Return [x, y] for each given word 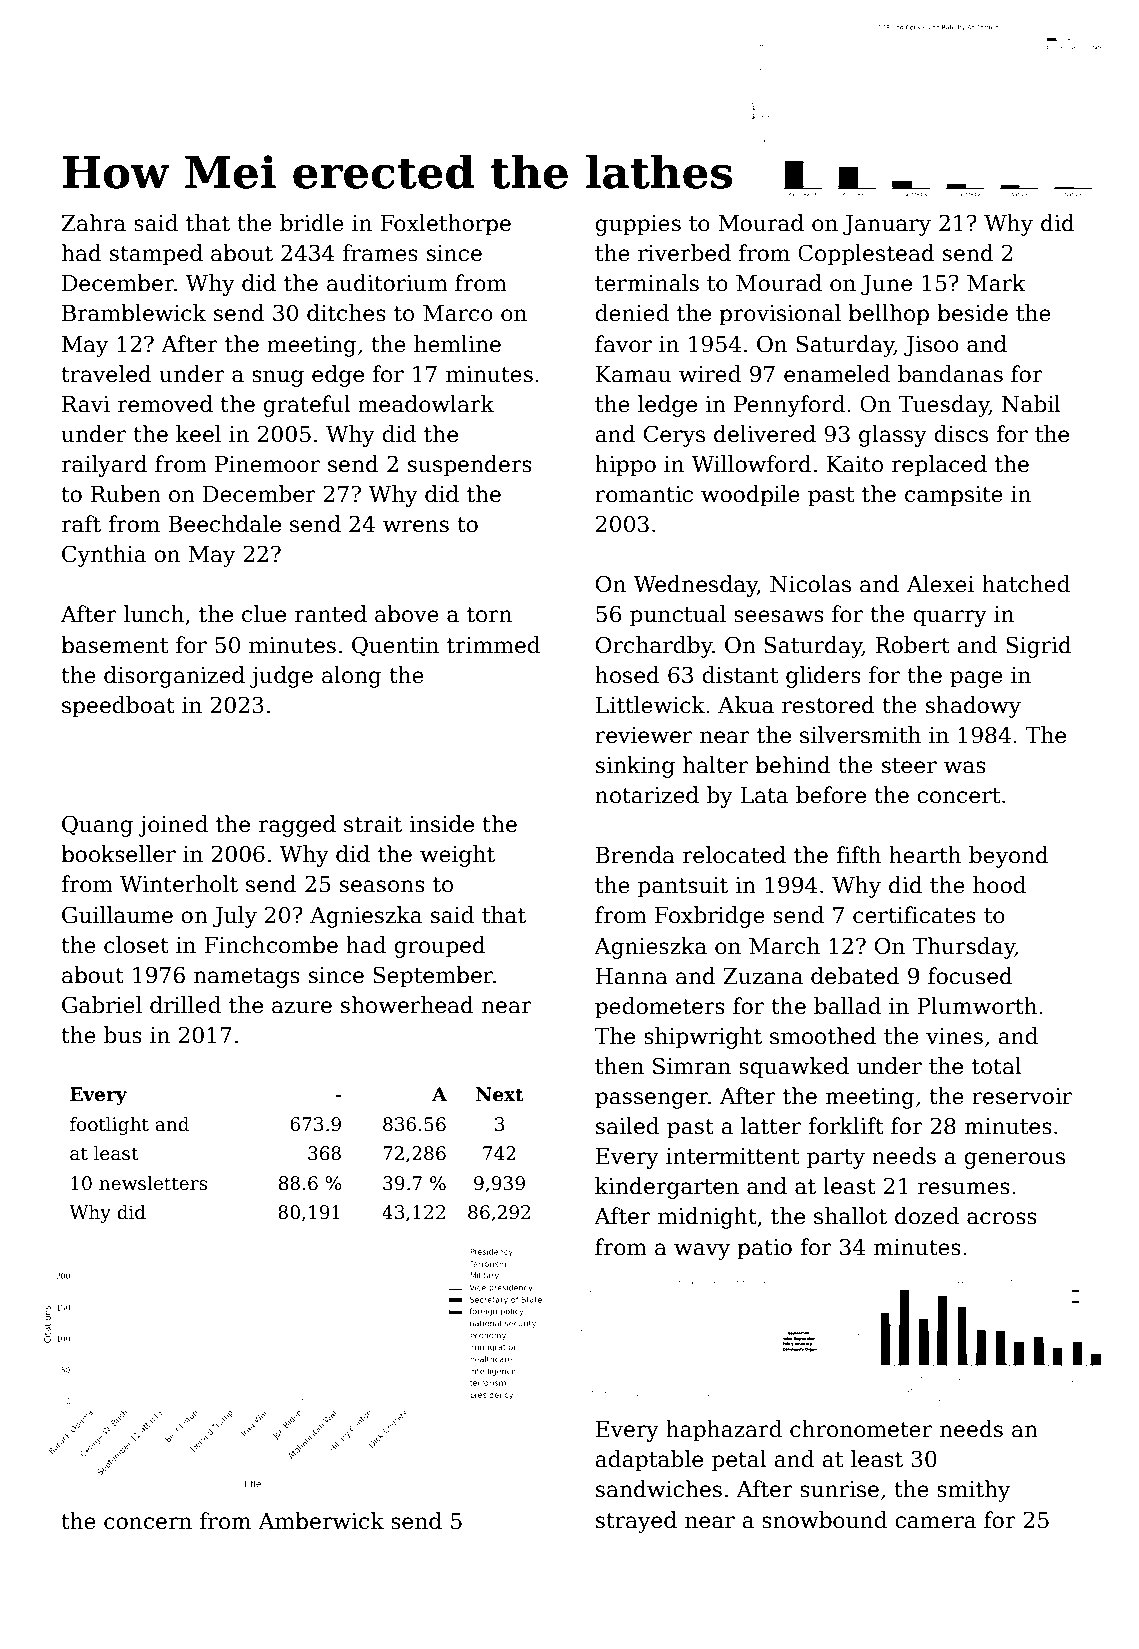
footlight [109, 1126]
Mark [996, 283]
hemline [457, 344]
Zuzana [763, 976]
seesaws [779, 616]
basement [114, 645]
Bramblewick [134, 313]
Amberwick [321, 1521]
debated [855, 976]
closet [136, 945]
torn [489, 615]
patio [764, 1249]
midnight [707, 1218]
